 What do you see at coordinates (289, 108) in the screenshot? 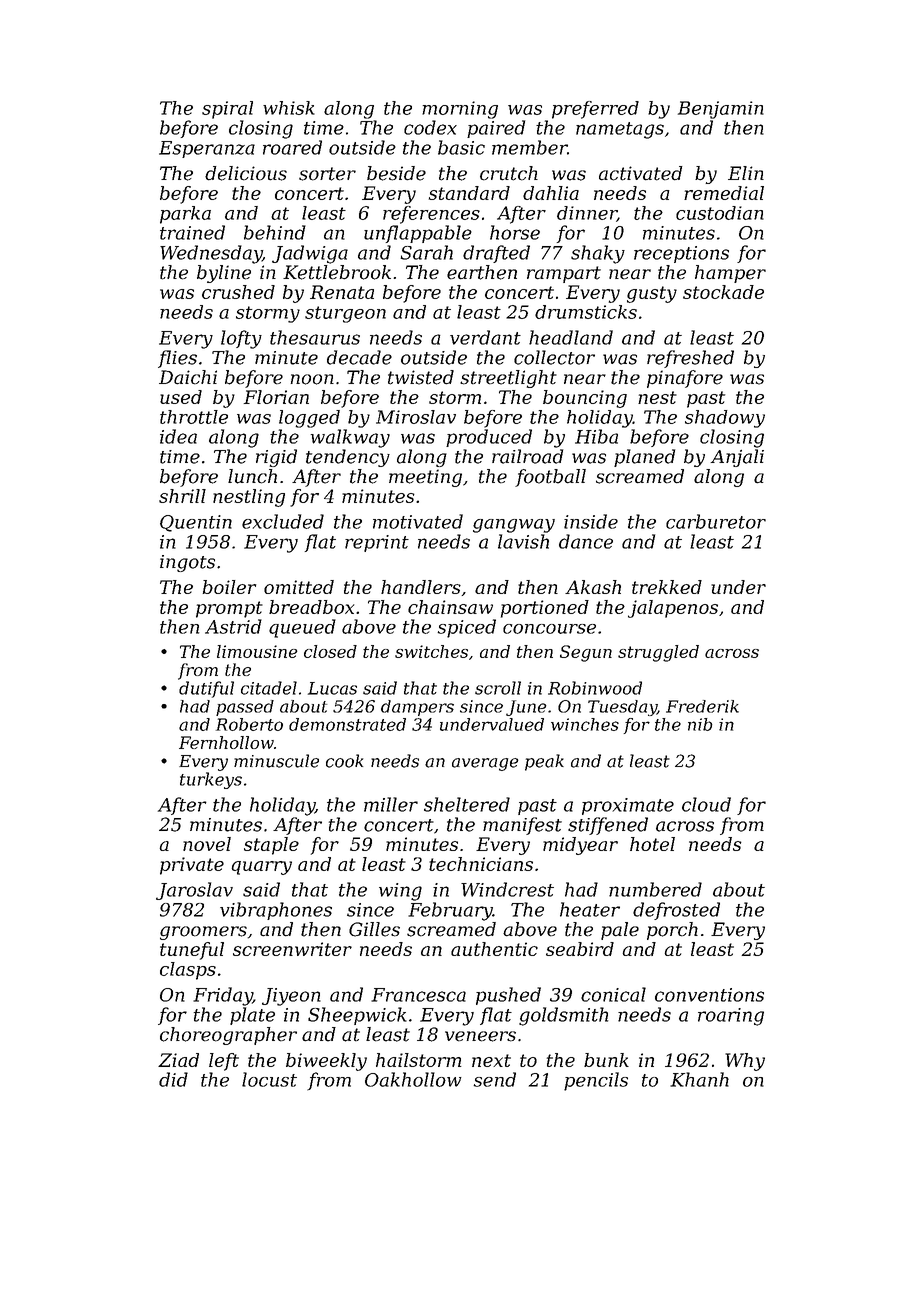
I see `whisk` at bounding box center [289, 108].
